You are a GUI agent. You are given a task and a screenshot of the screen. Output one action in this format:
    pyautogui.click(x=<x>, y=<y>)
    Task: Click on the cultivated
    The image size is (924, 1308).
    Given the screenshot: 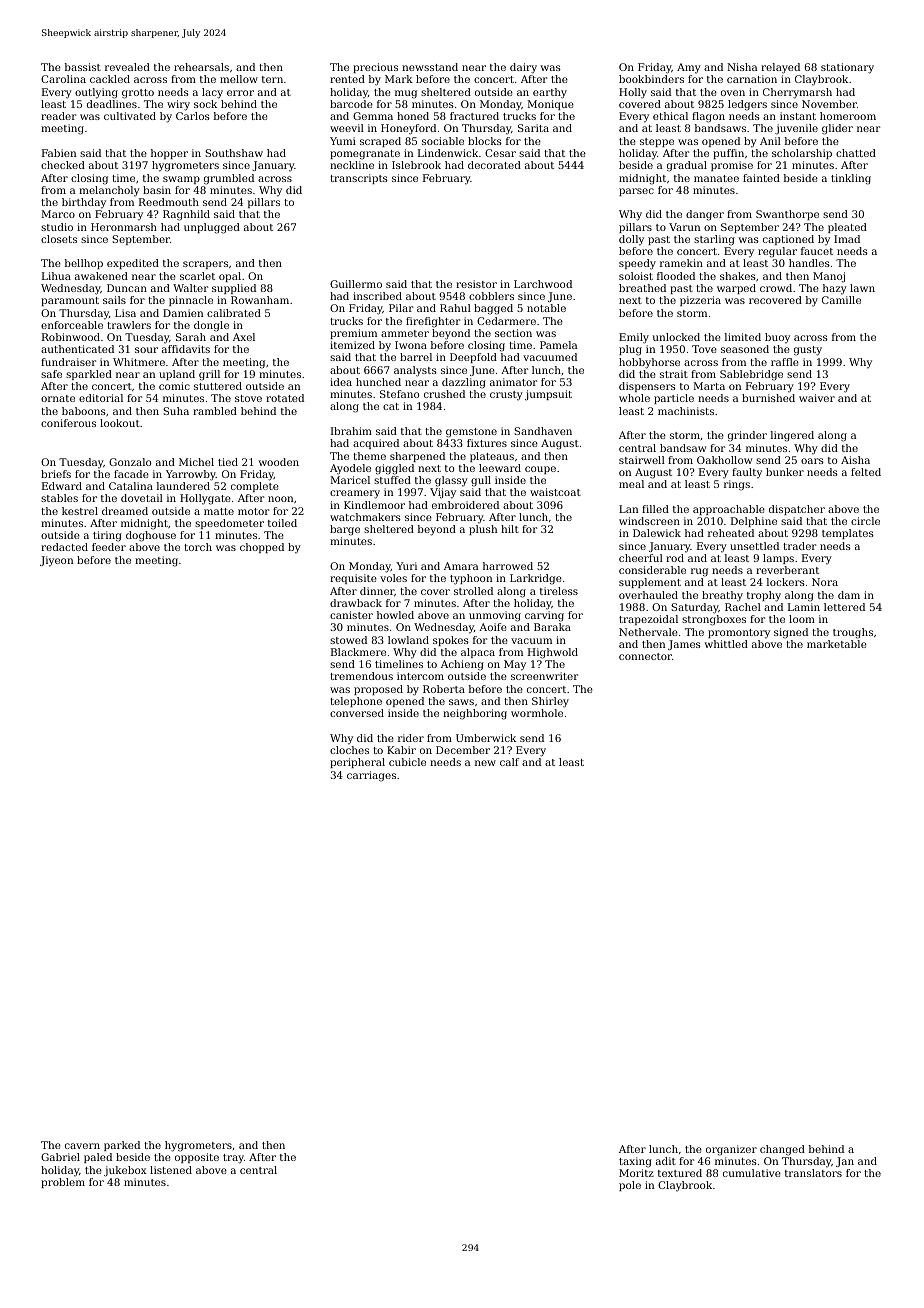 What is the action you would take?
    pyautogui.click(x=130, y=116)
